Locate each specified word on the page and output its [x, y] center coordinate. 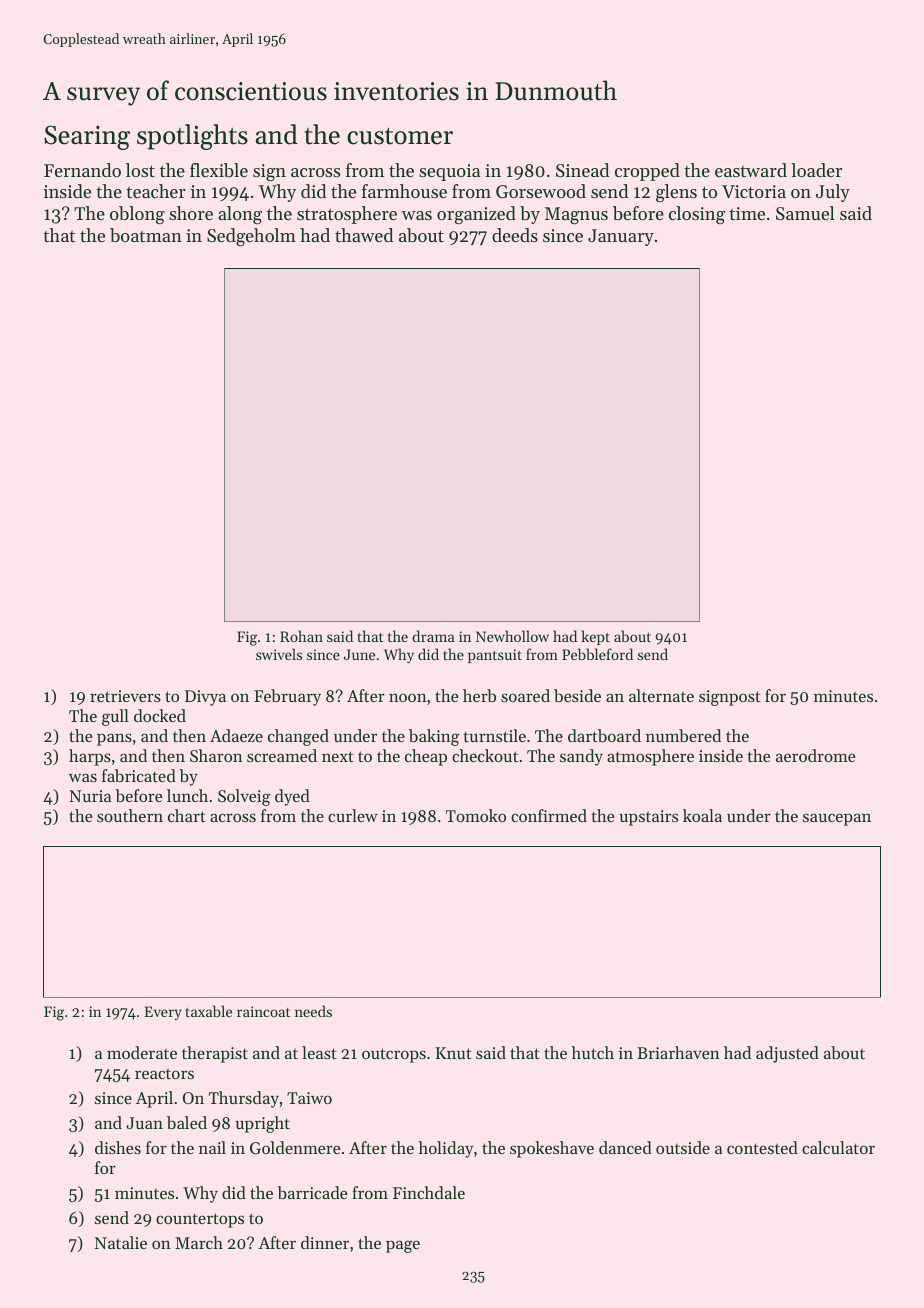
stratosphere [347, 215]
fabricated [139, 775]
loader [816, 170]
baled [187, 1122]
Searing [87, 137]
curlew [353, 815]
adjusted [787, 1054]
